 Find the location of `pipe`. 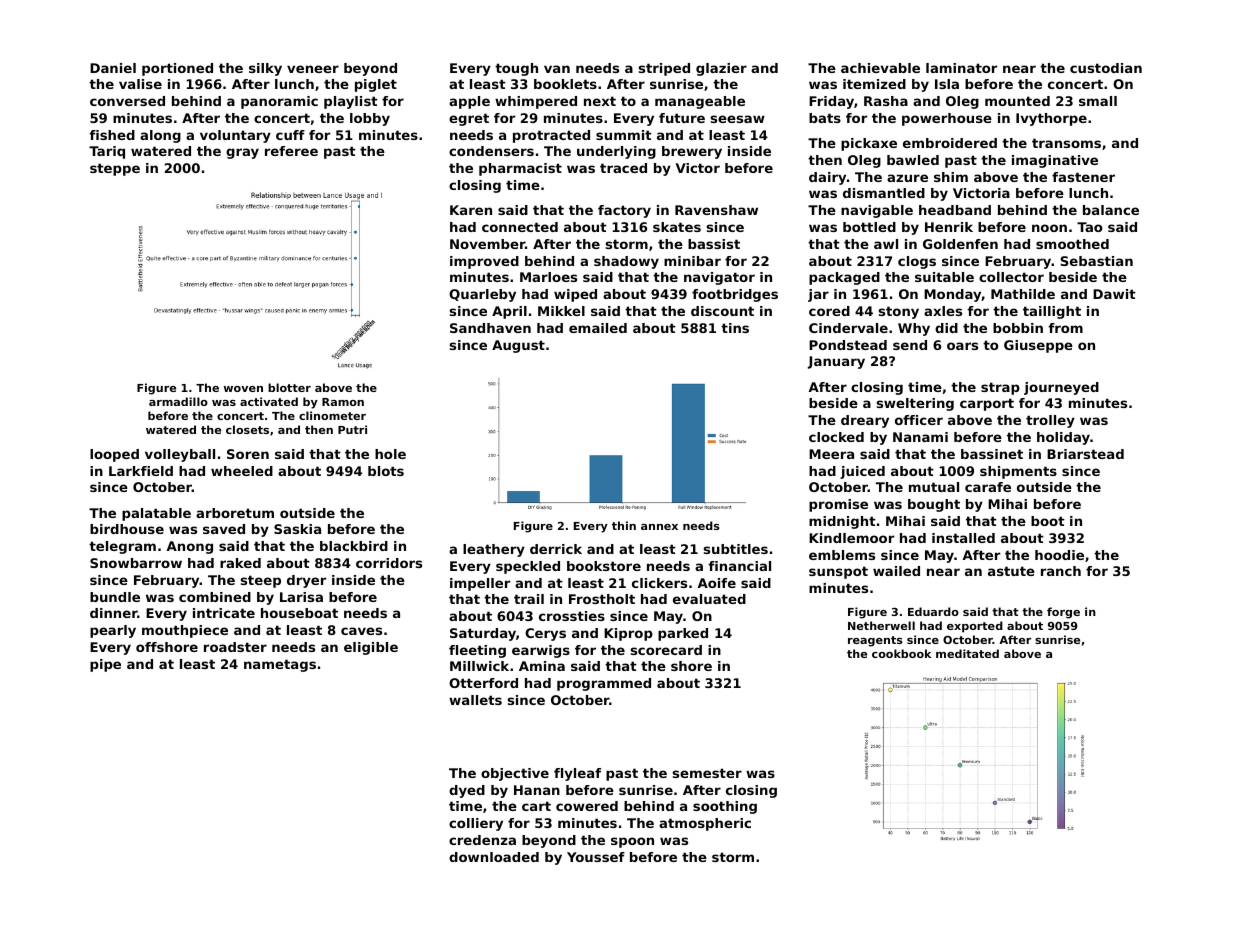

pipe is located at coordinates (105, 665).
